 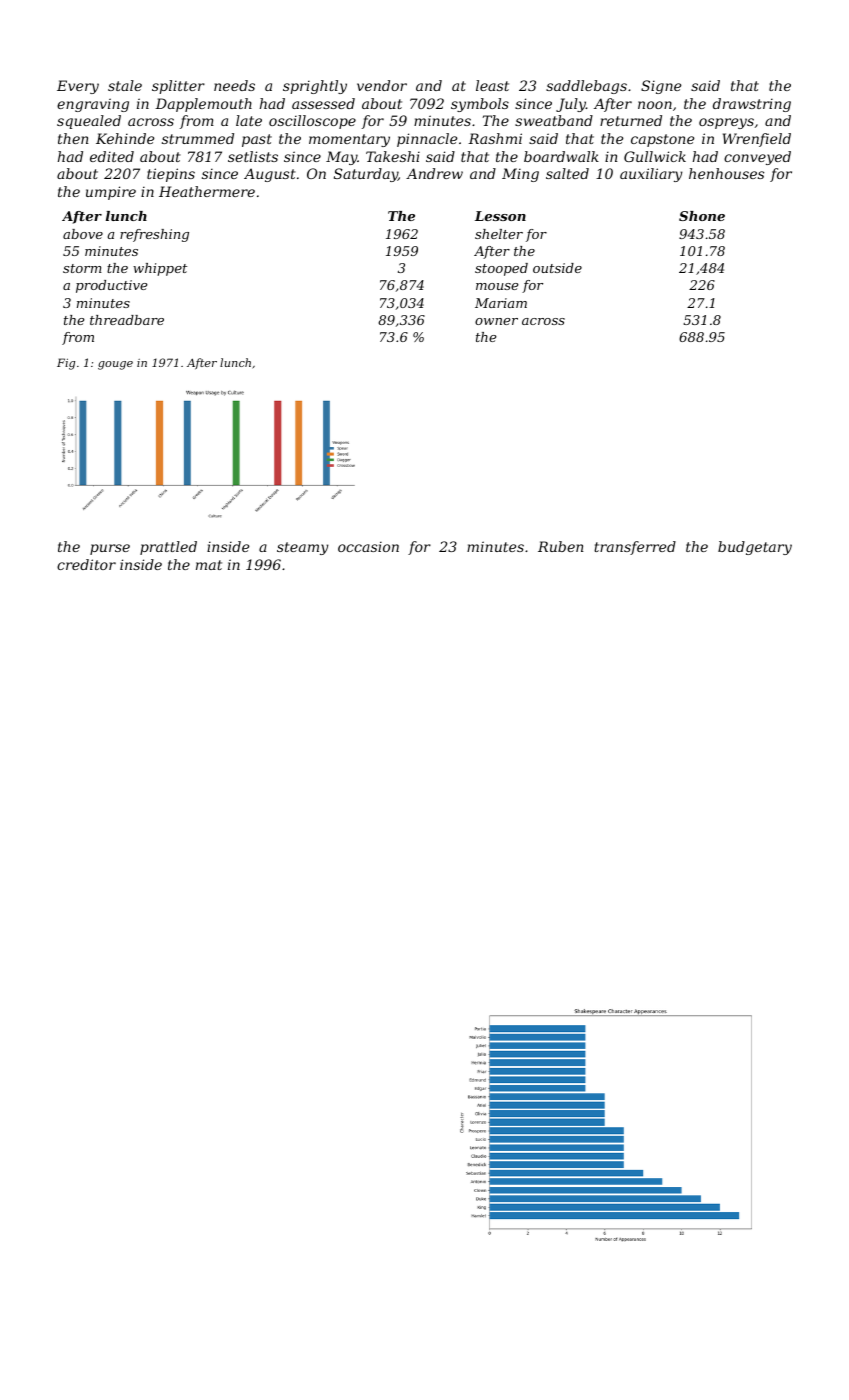 I want to click on auxiliary, so click(x=651, y=175).
